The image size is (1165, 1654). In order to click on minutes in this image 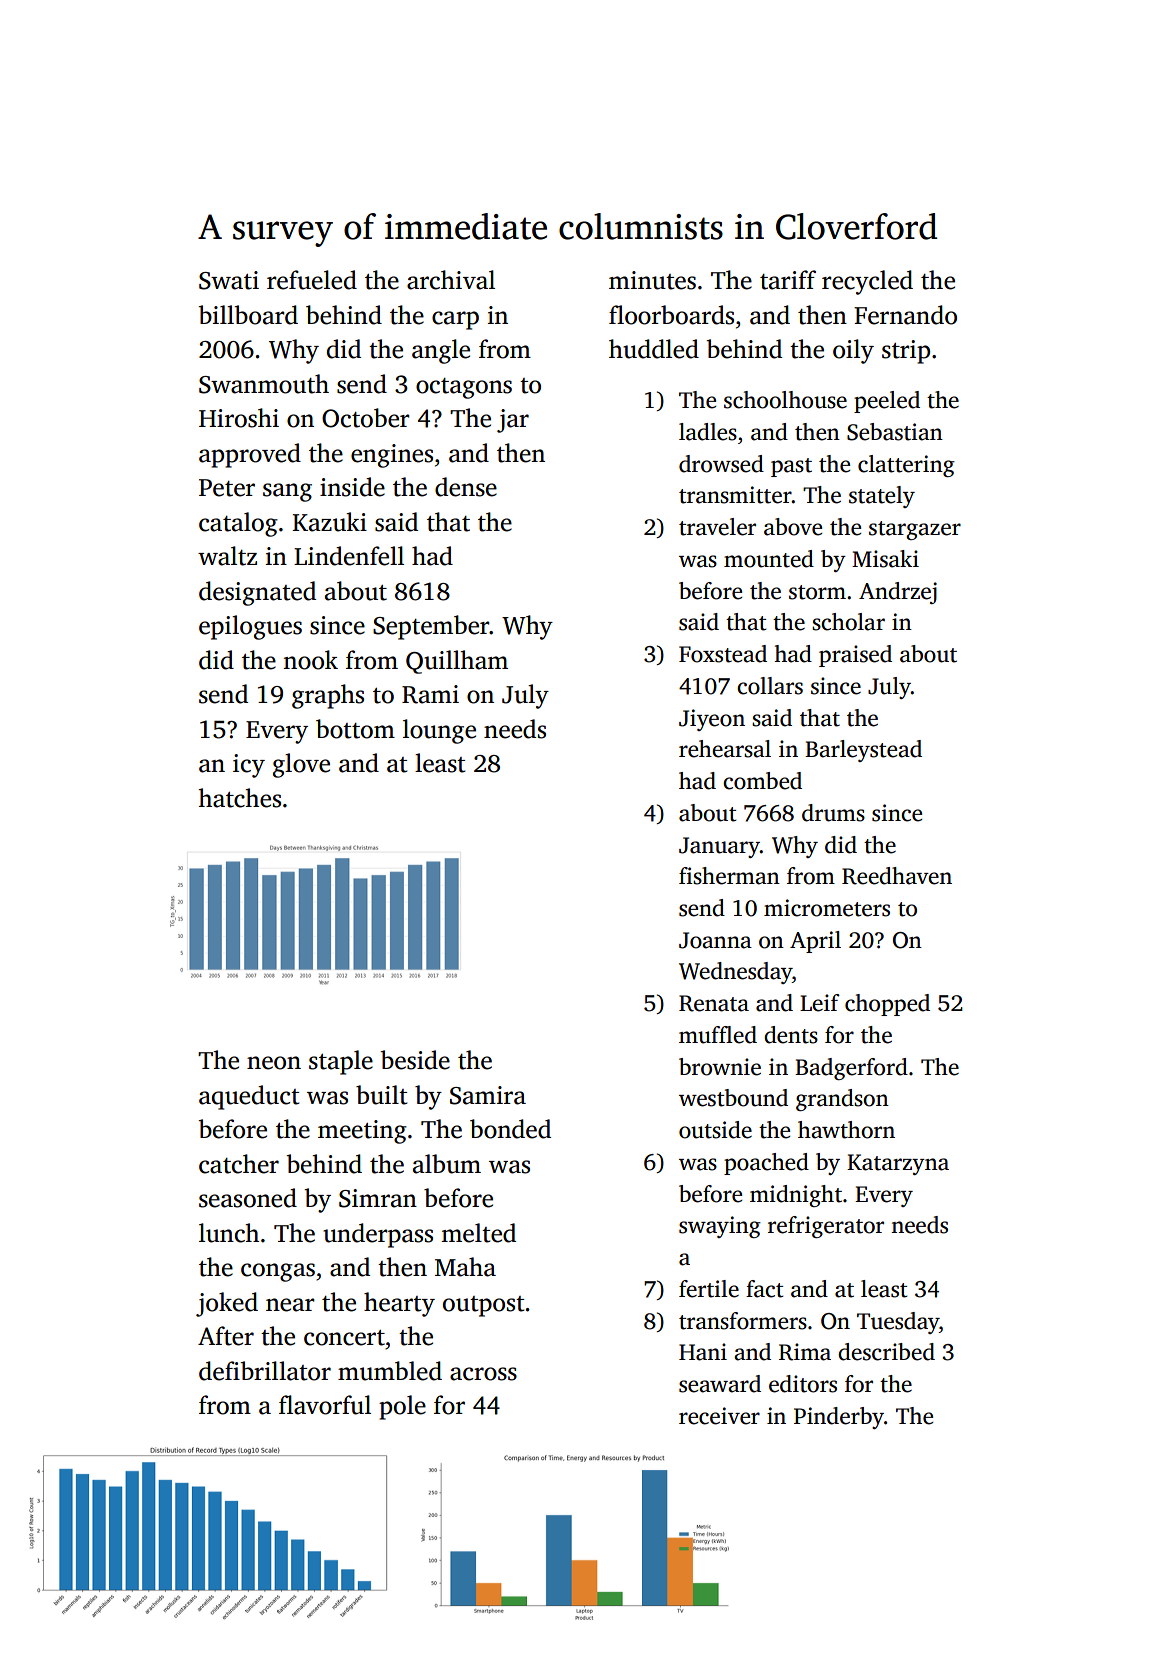, I will do `click(652, 280)`.
